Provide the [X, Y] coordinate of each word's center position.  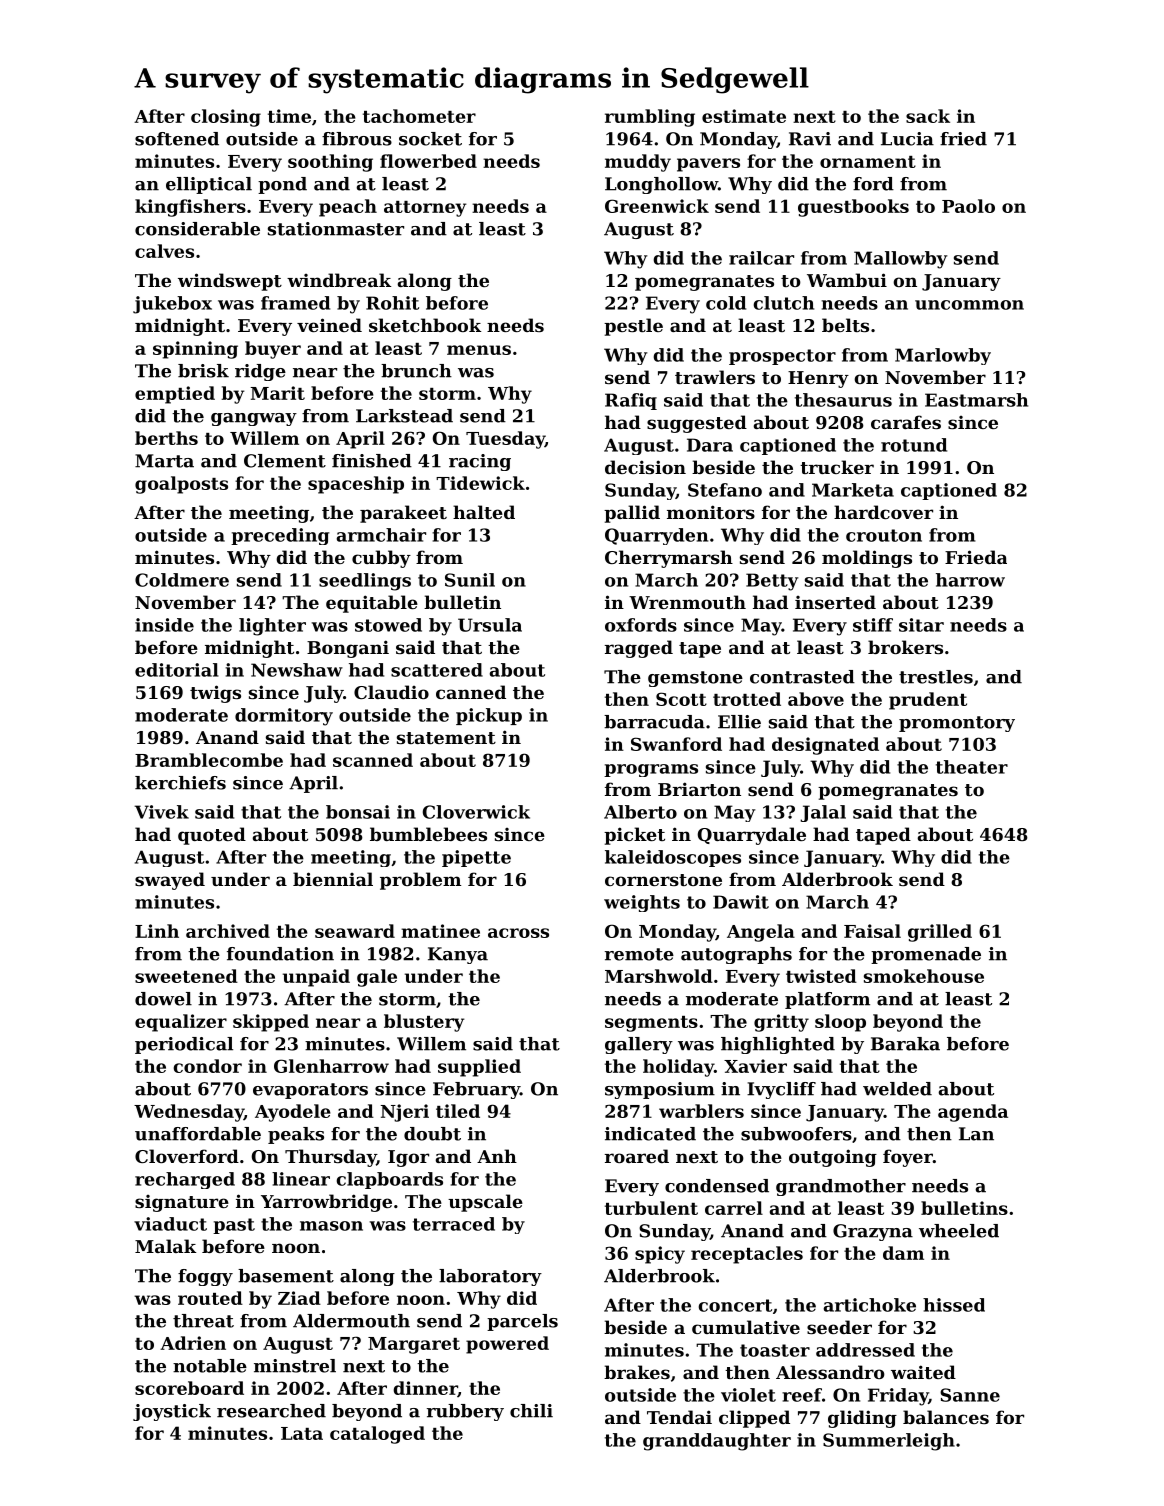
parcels [522, 1322]
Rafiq [631, 401]
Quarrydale [752, 836]
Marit [277, 393]
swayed [170, 881]
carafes [906, 422]
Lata [302, 1433]
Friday [898, 1397]
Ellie [739, 722]
